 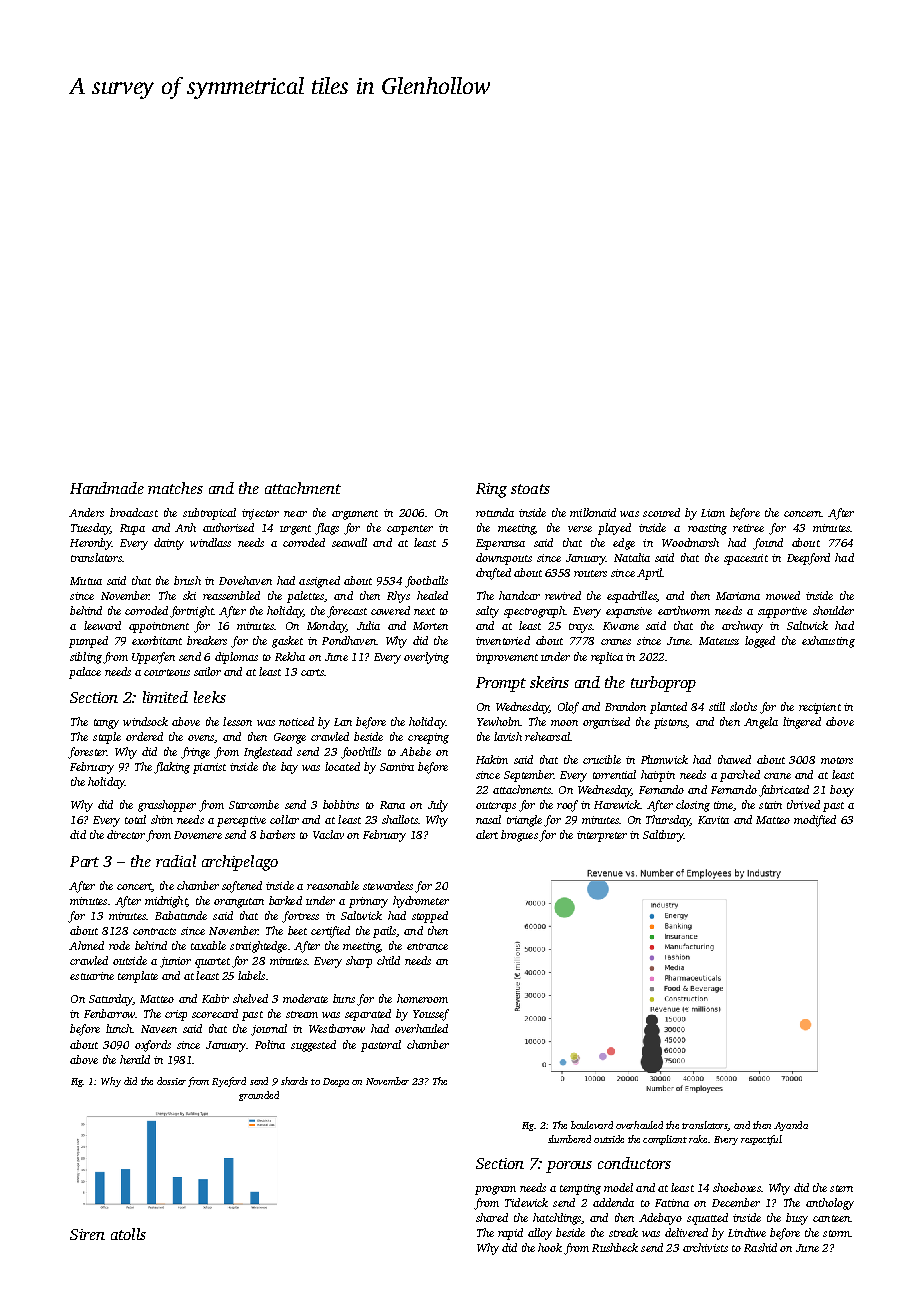 What do you see at coordinates (427, 946) in the screenshot?
I see `entrance` at bounding box center [427, 946].
